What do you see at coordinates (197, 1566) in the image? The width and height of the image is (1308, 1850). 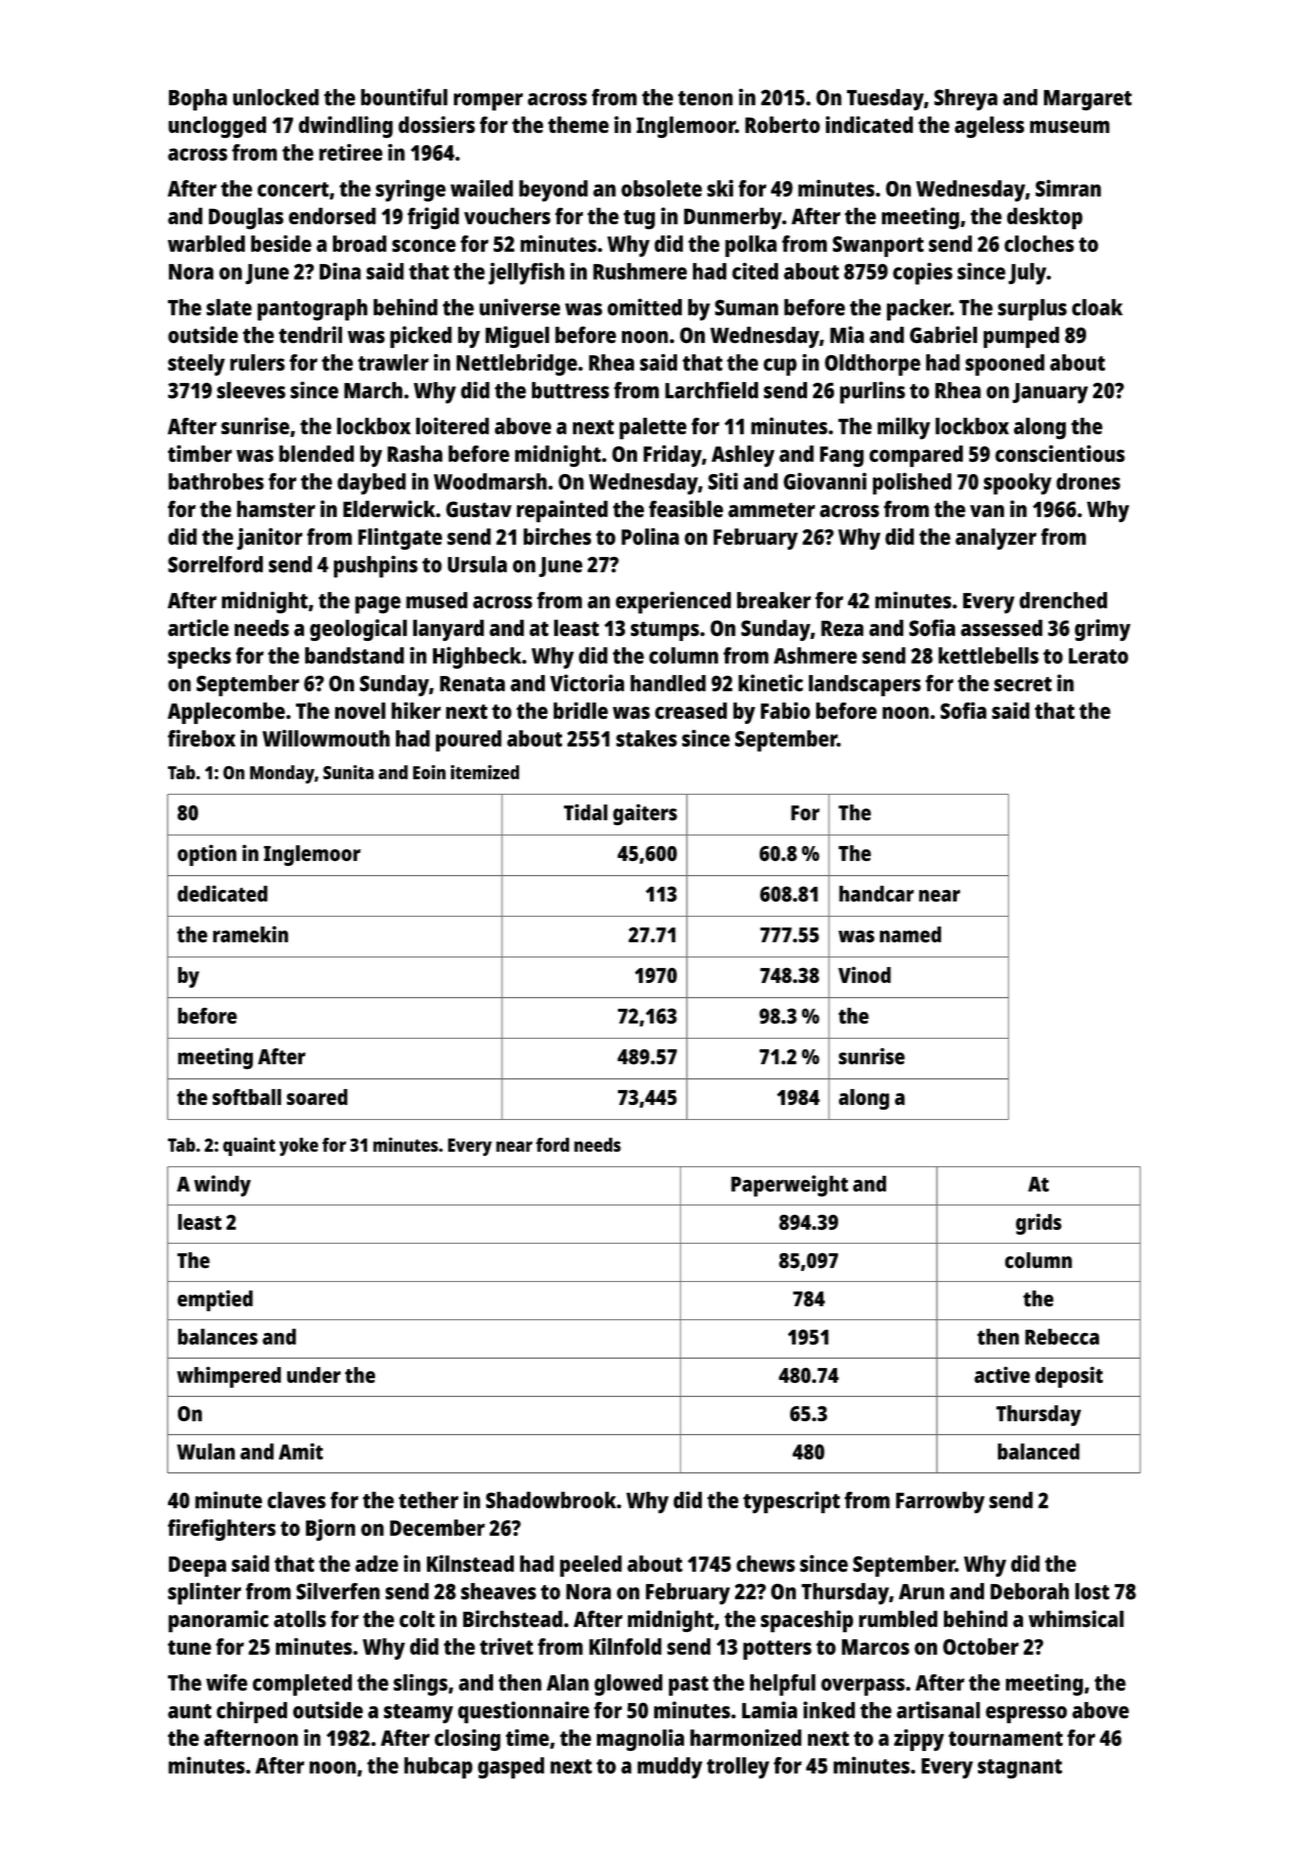 I see `Deepa` at bounding box center [197, 1566].
